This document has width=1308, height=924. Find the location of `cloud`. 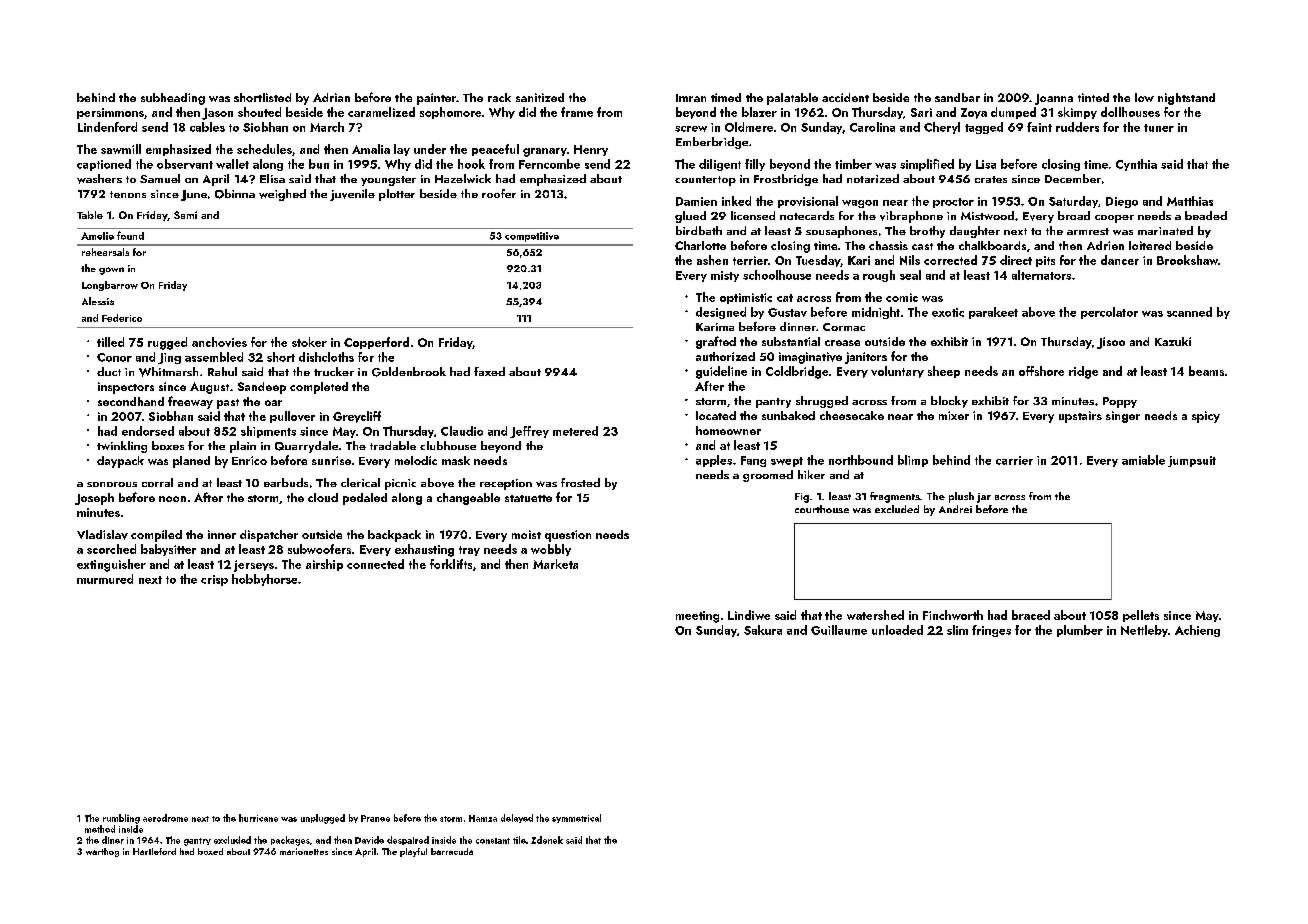

cloud is located at coordinates (323, 497).
